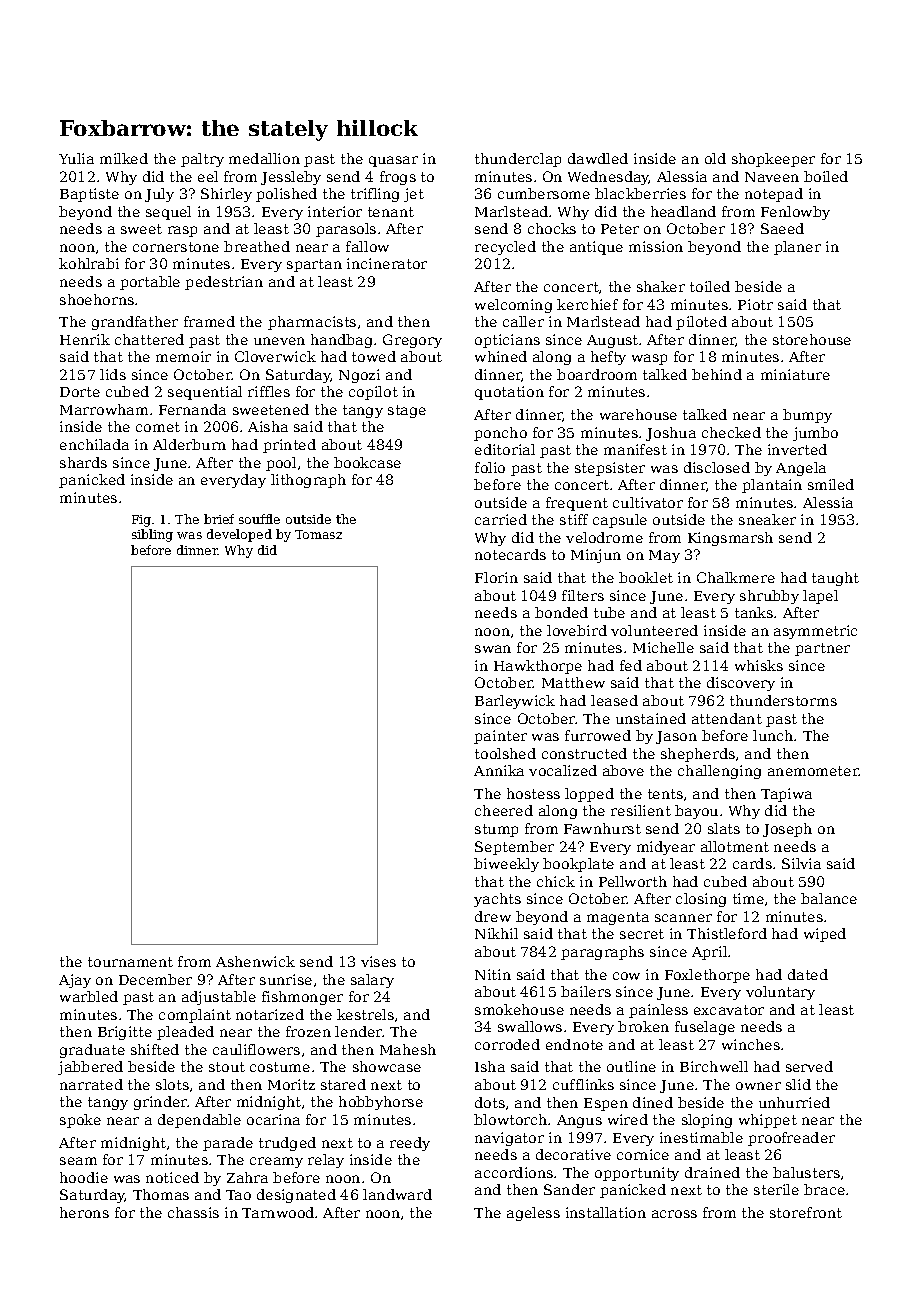 Image resolution: width=924 pixels, height=1308 pixels. What do you see at coordinates (393, 161) in the page?
I see `quasar` at bounding box center [393, 161].
